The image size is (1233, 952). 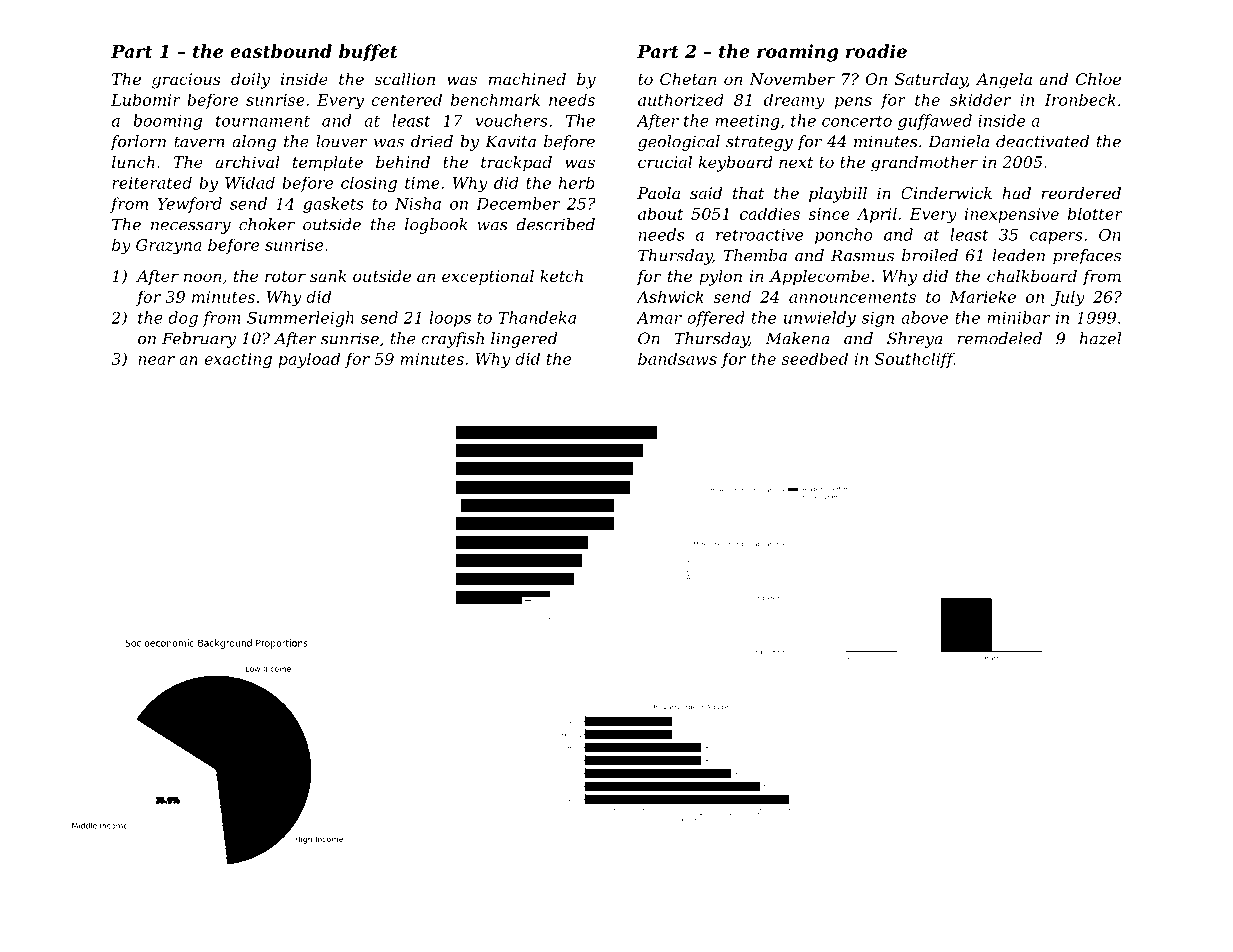 What do you see at coordinates (267, 224) in the screenshot?
I see `choker` at bounding box center [267, 224].
